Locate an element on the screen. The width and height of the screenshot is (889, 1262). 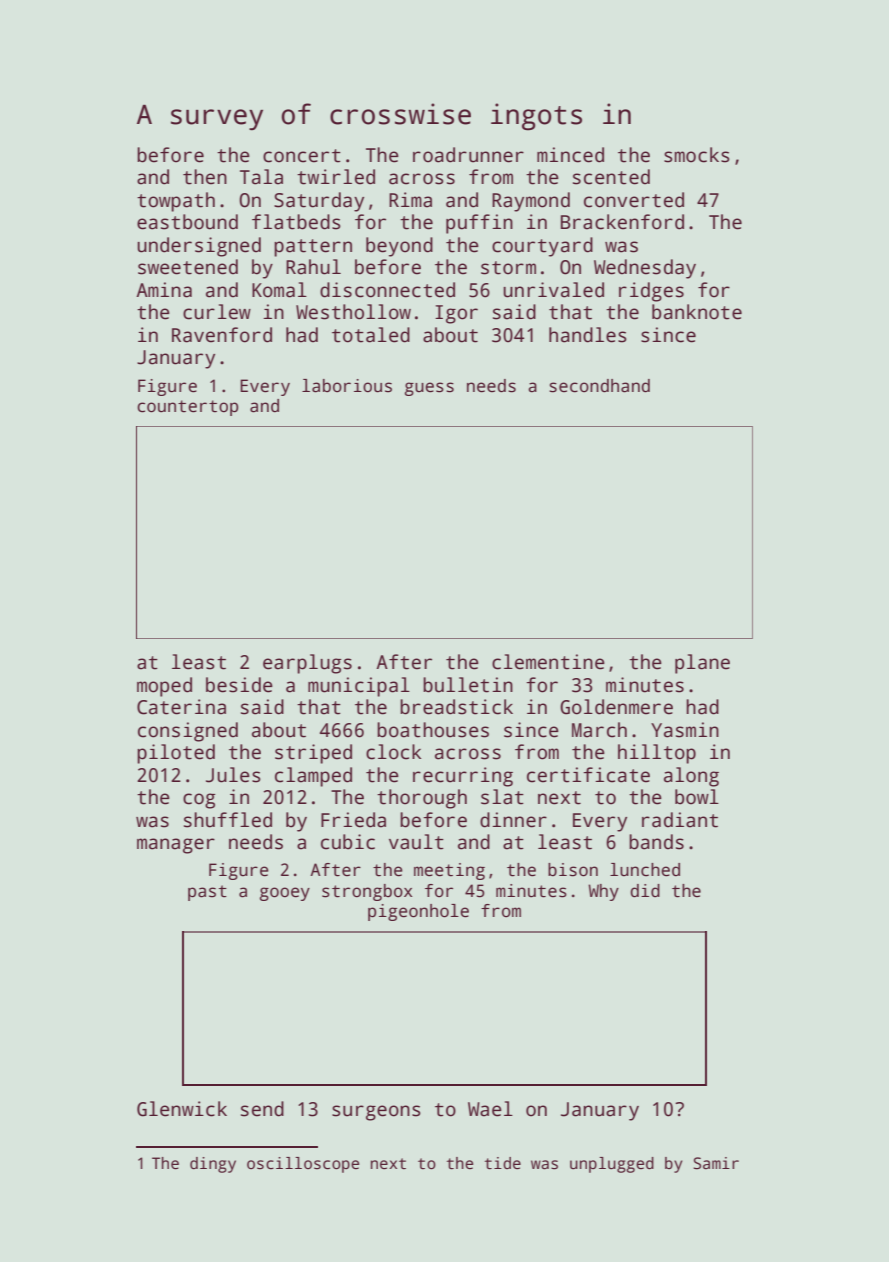
then is located at coordinates (205, 177).
